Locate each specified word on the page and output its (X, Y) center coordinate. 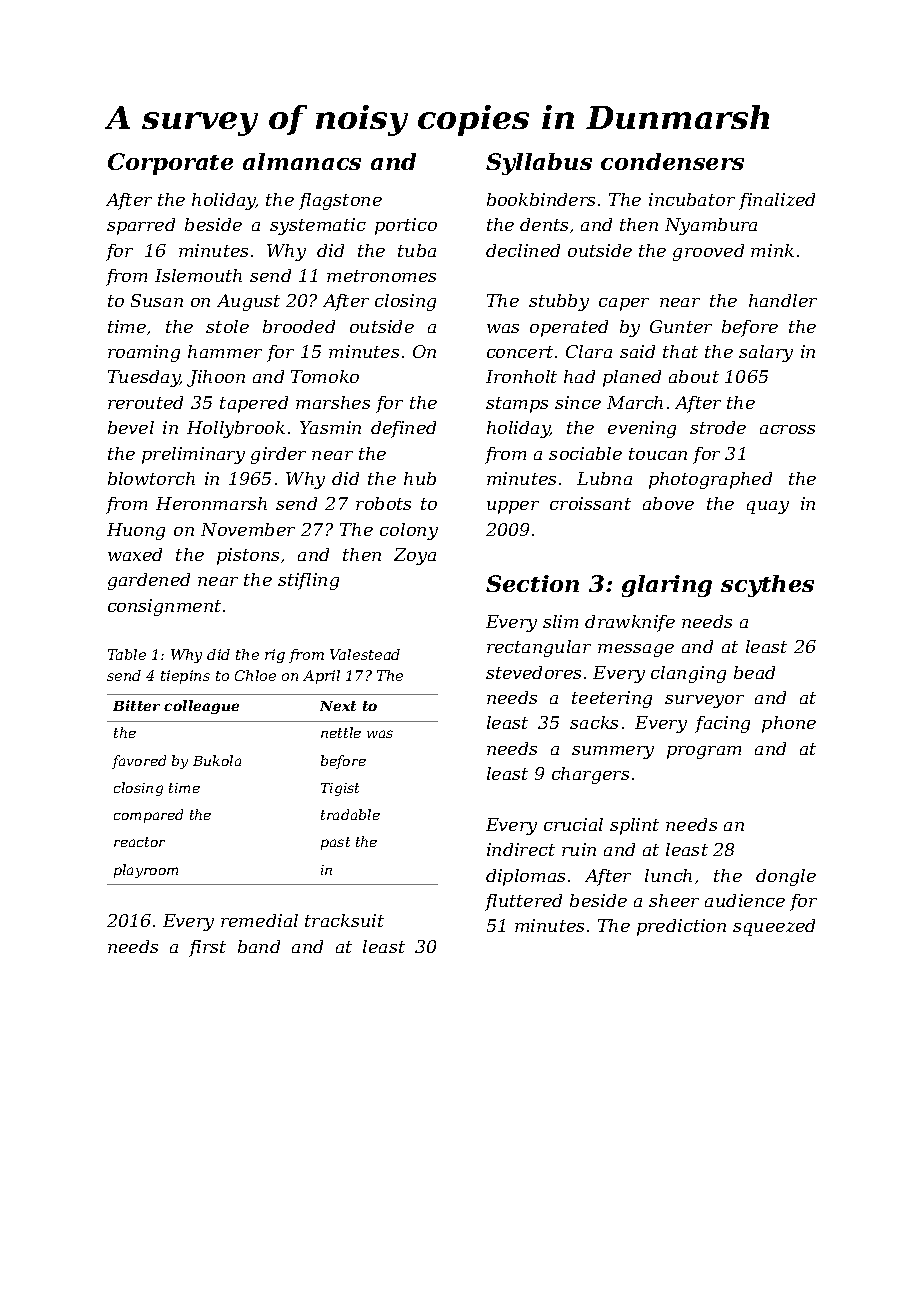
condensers (672, 161)
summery (613, 752)
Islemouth (198, 275)
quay (768, 507)
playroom (146, 871)
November (248, 529)
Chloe (255, 675)
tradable (350, 814)
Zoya (415, 556)
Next (338, 706)
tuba (417, 250)
